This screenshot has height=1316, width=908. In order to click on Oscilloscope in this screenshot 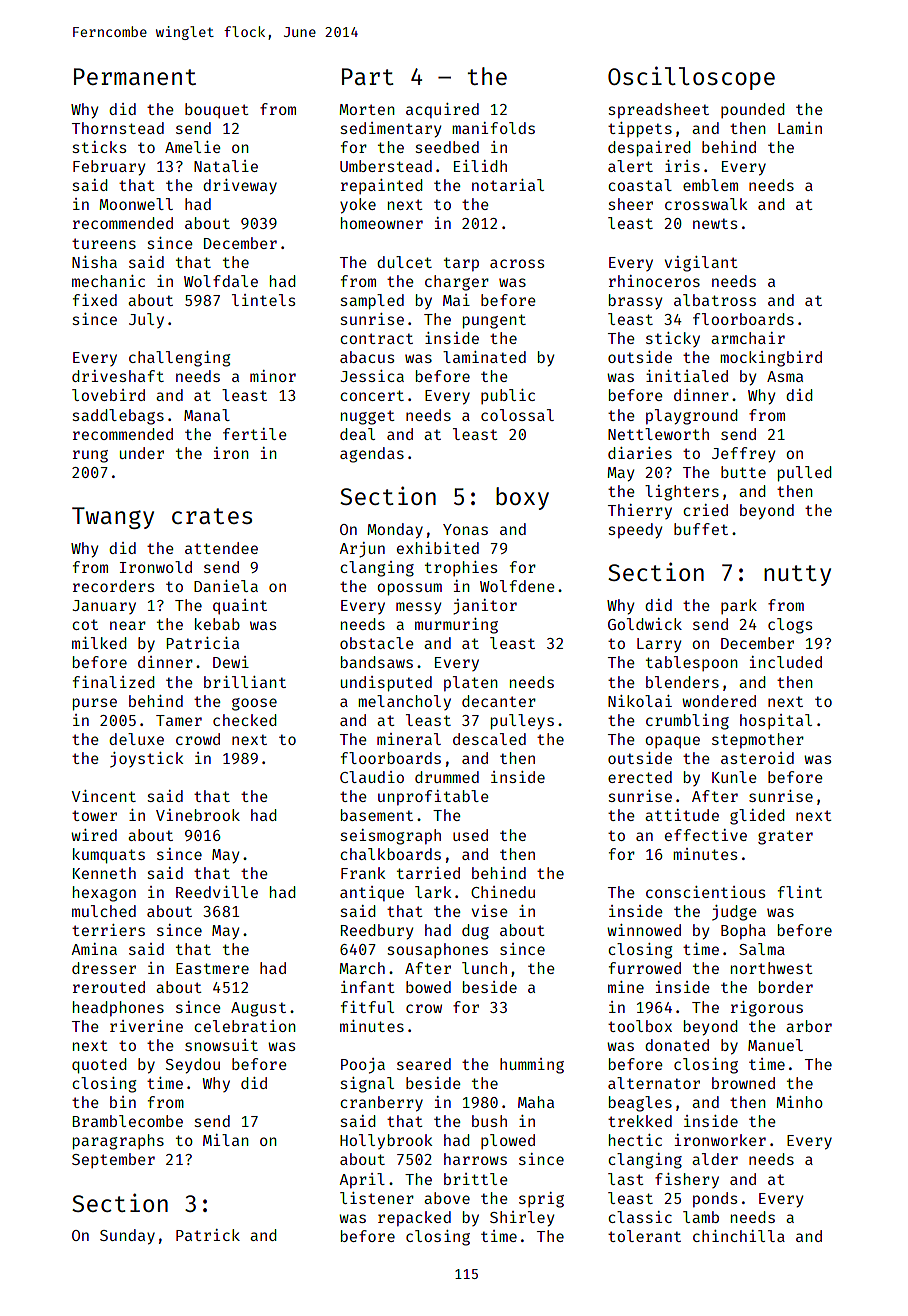, I will do `click(691, 78)`.
